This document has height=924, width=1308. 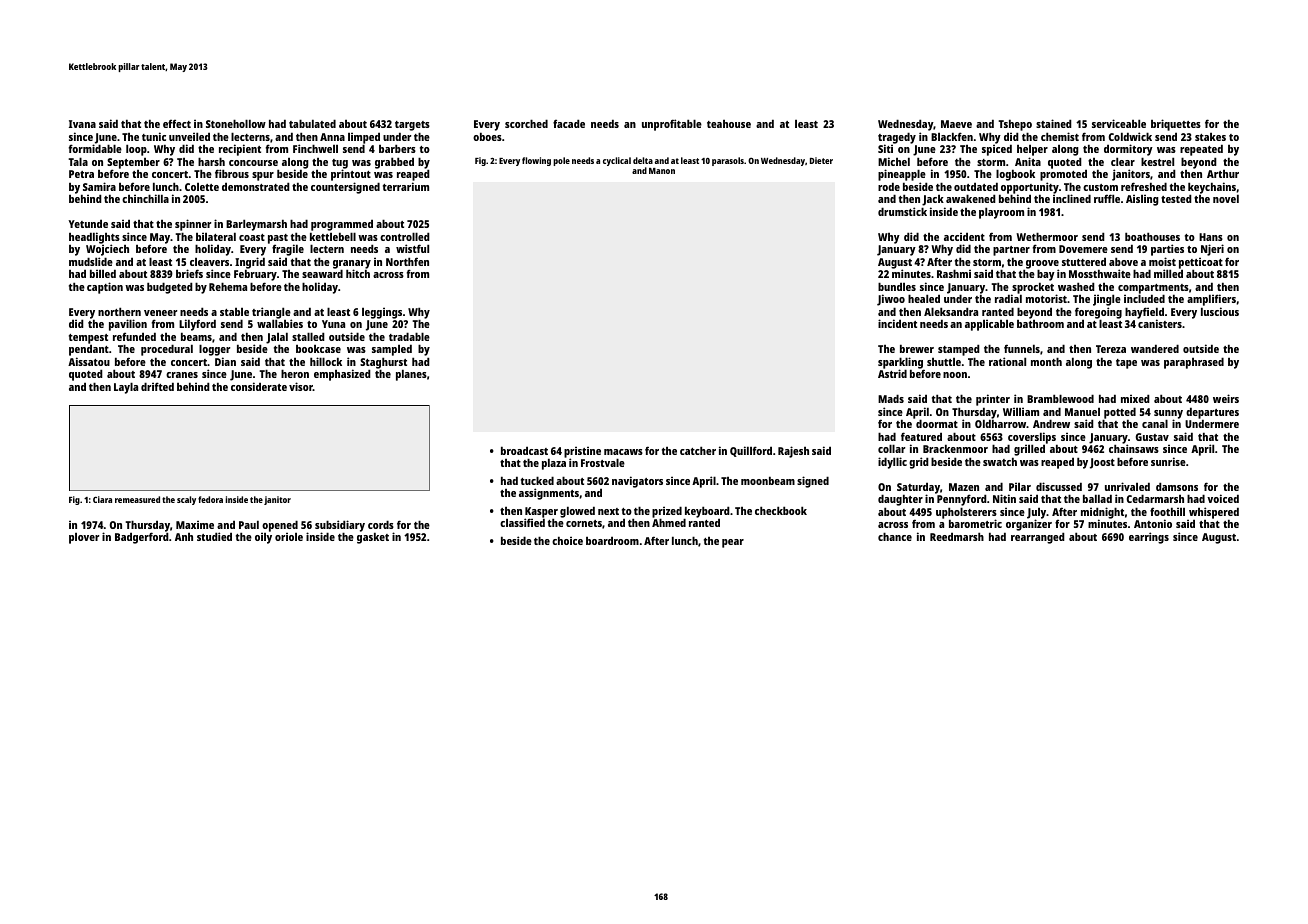 I want to click on Aissatou, so click(x=89, y=361).
